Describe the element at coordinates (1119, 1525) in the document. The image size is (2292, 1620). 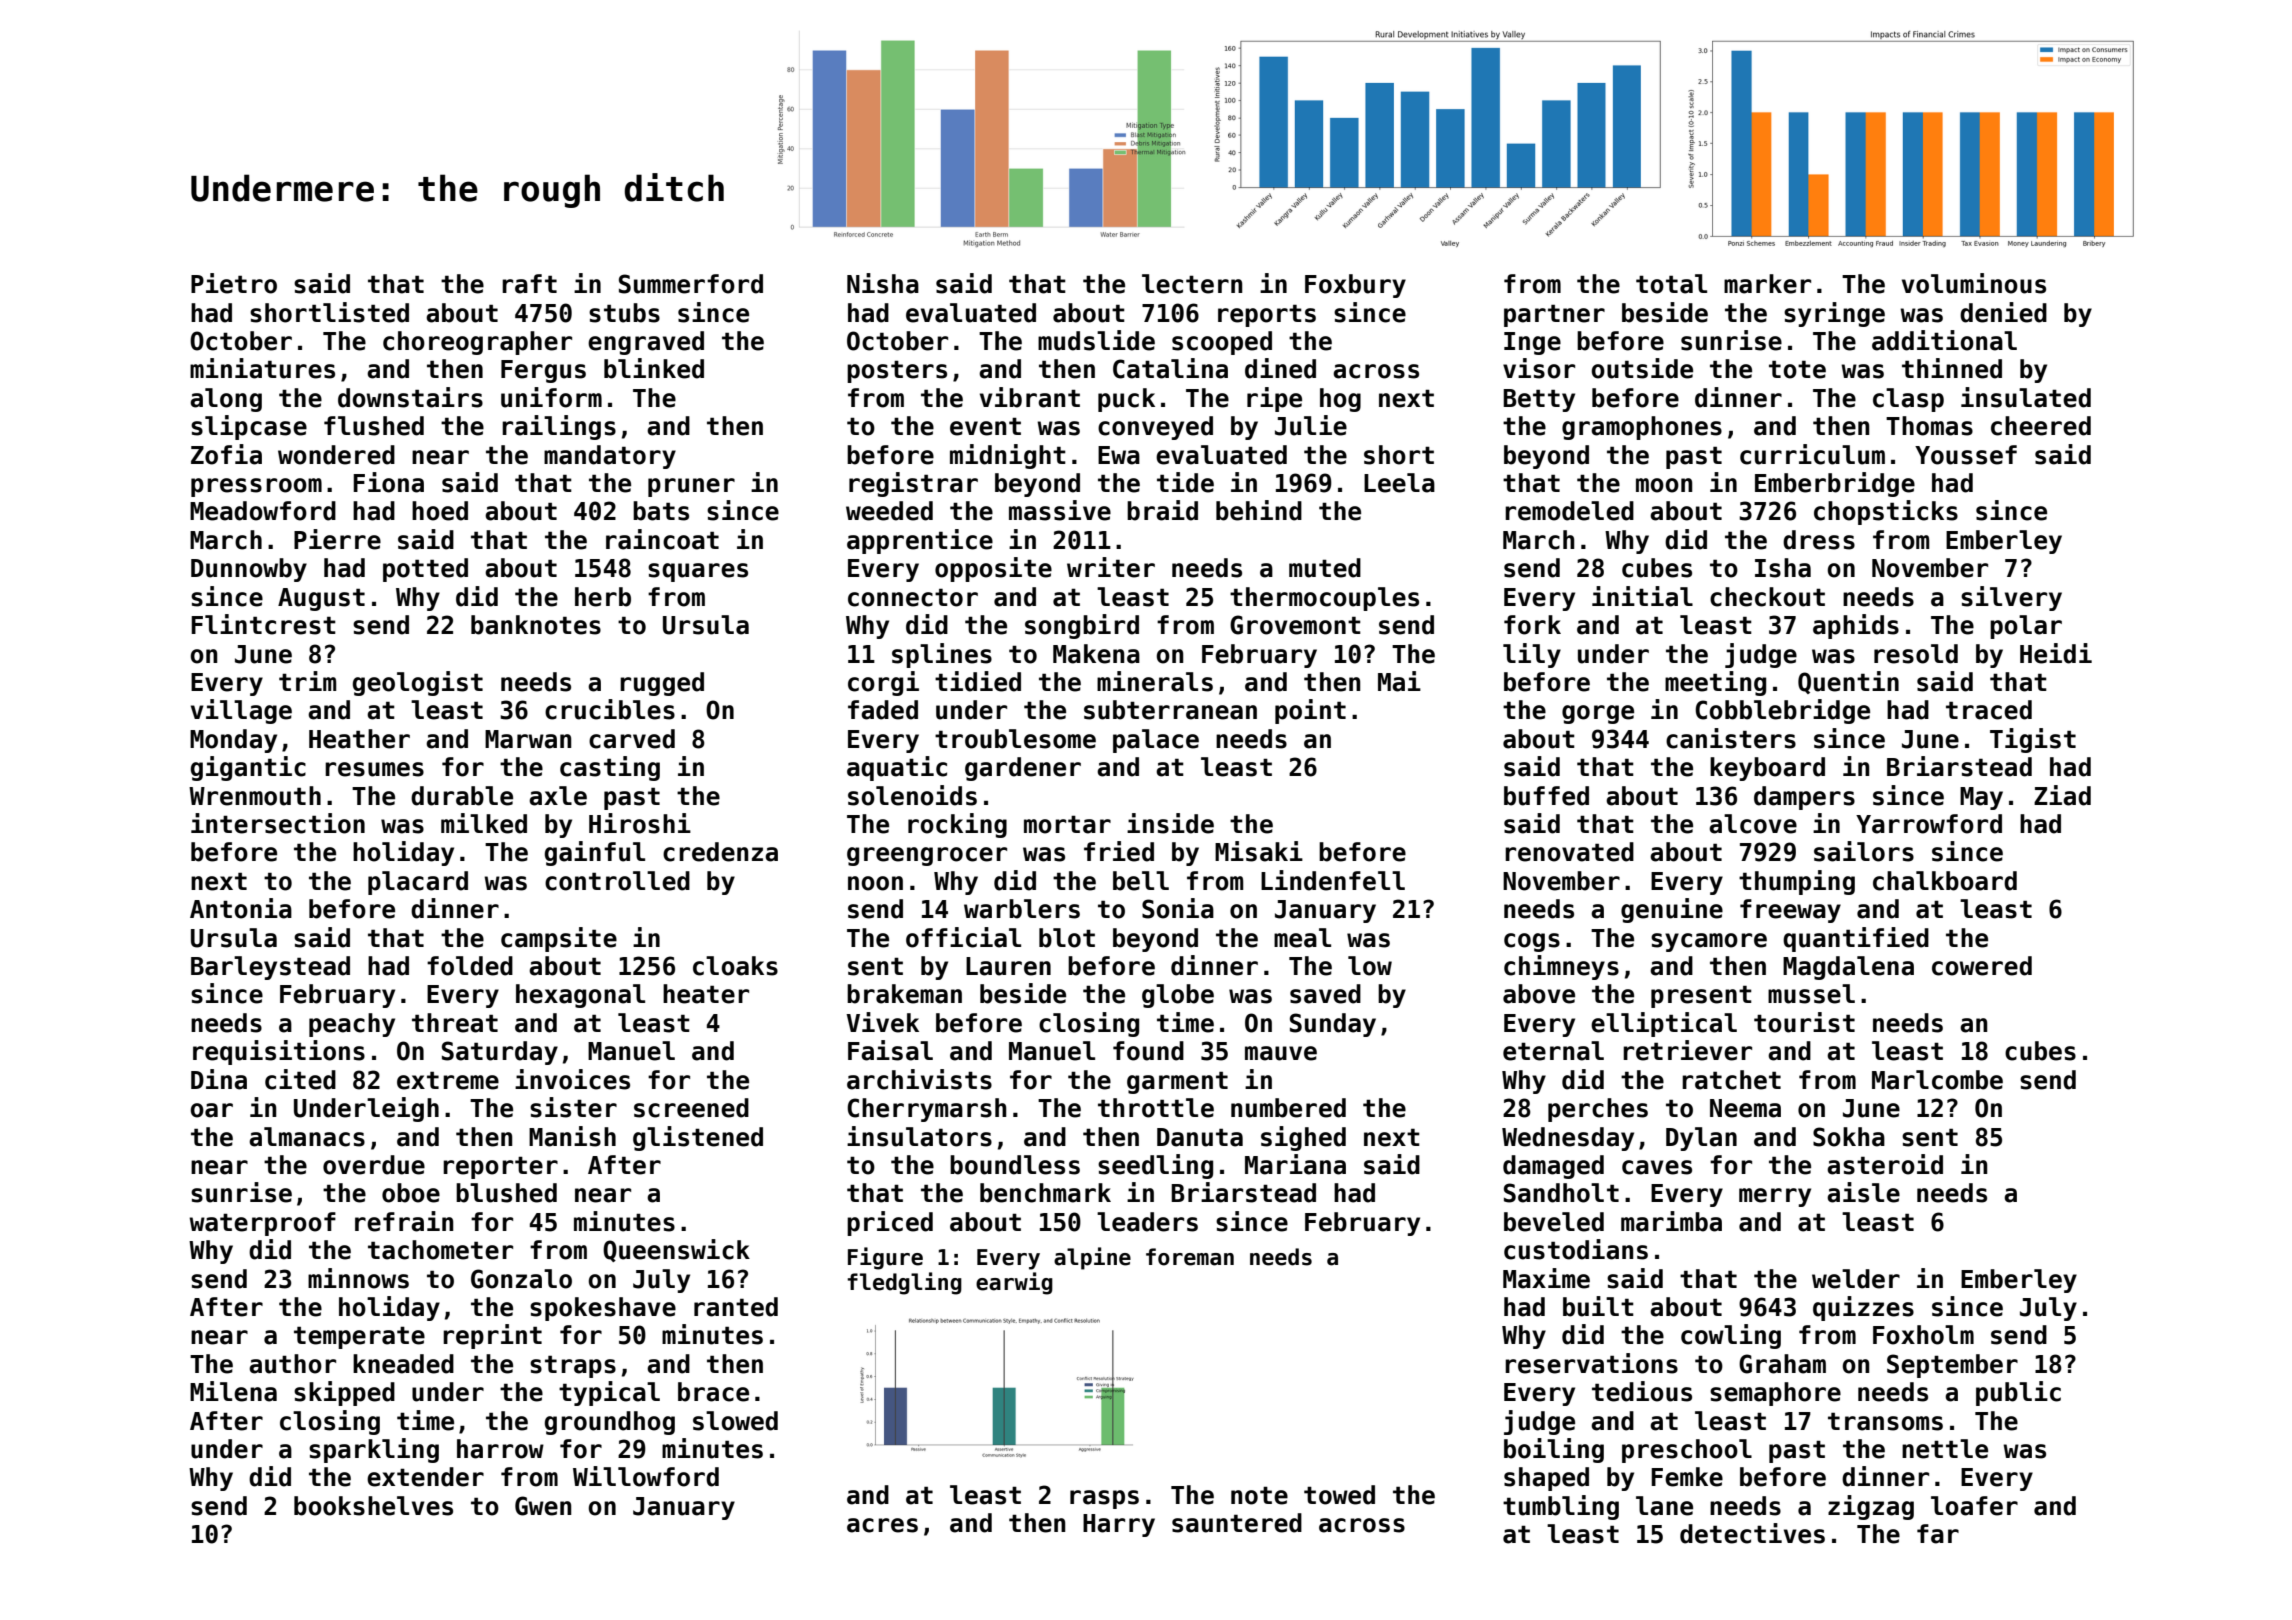
I see `Harry` at that location.
